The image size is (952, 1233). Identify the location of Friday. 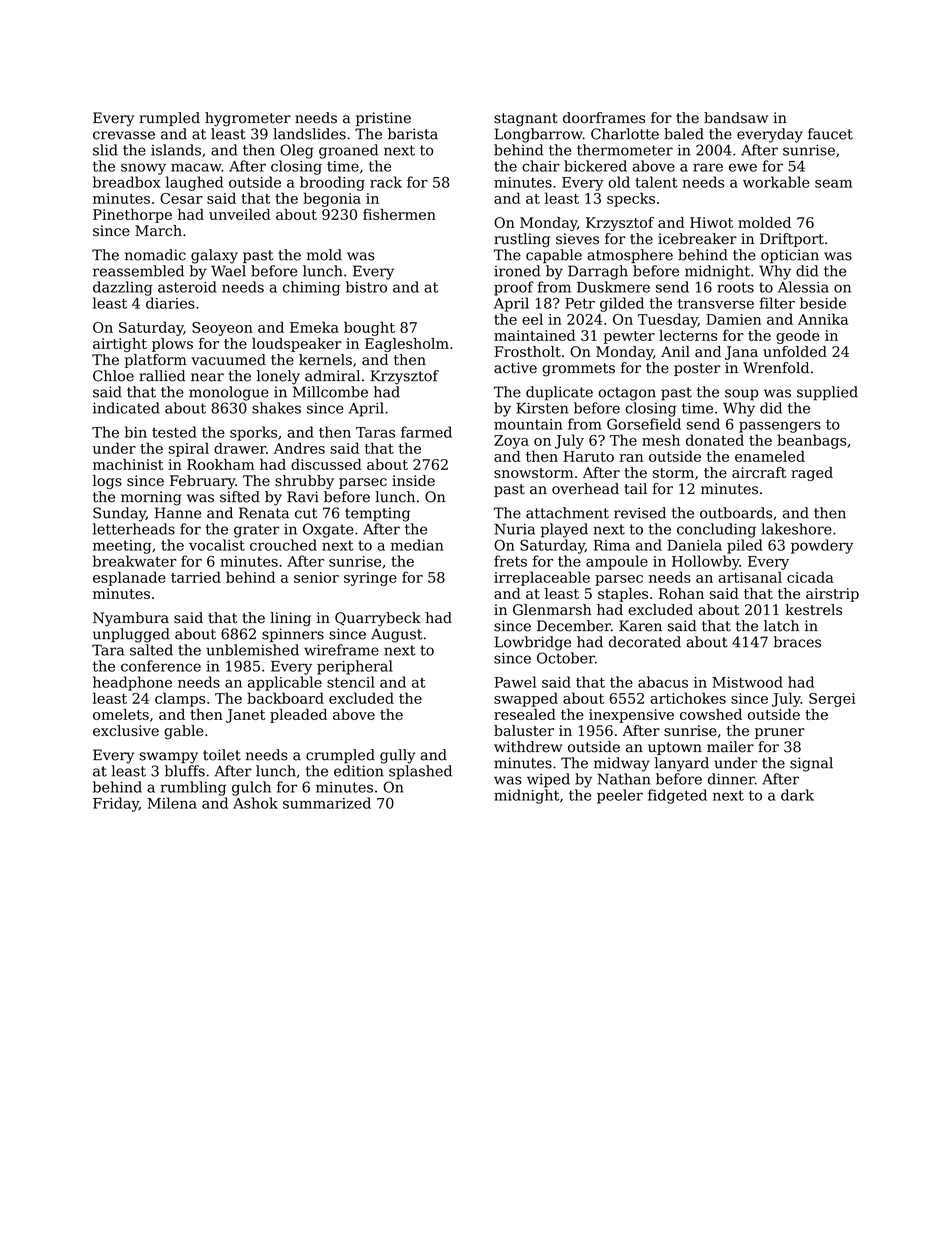
(116, 804).
